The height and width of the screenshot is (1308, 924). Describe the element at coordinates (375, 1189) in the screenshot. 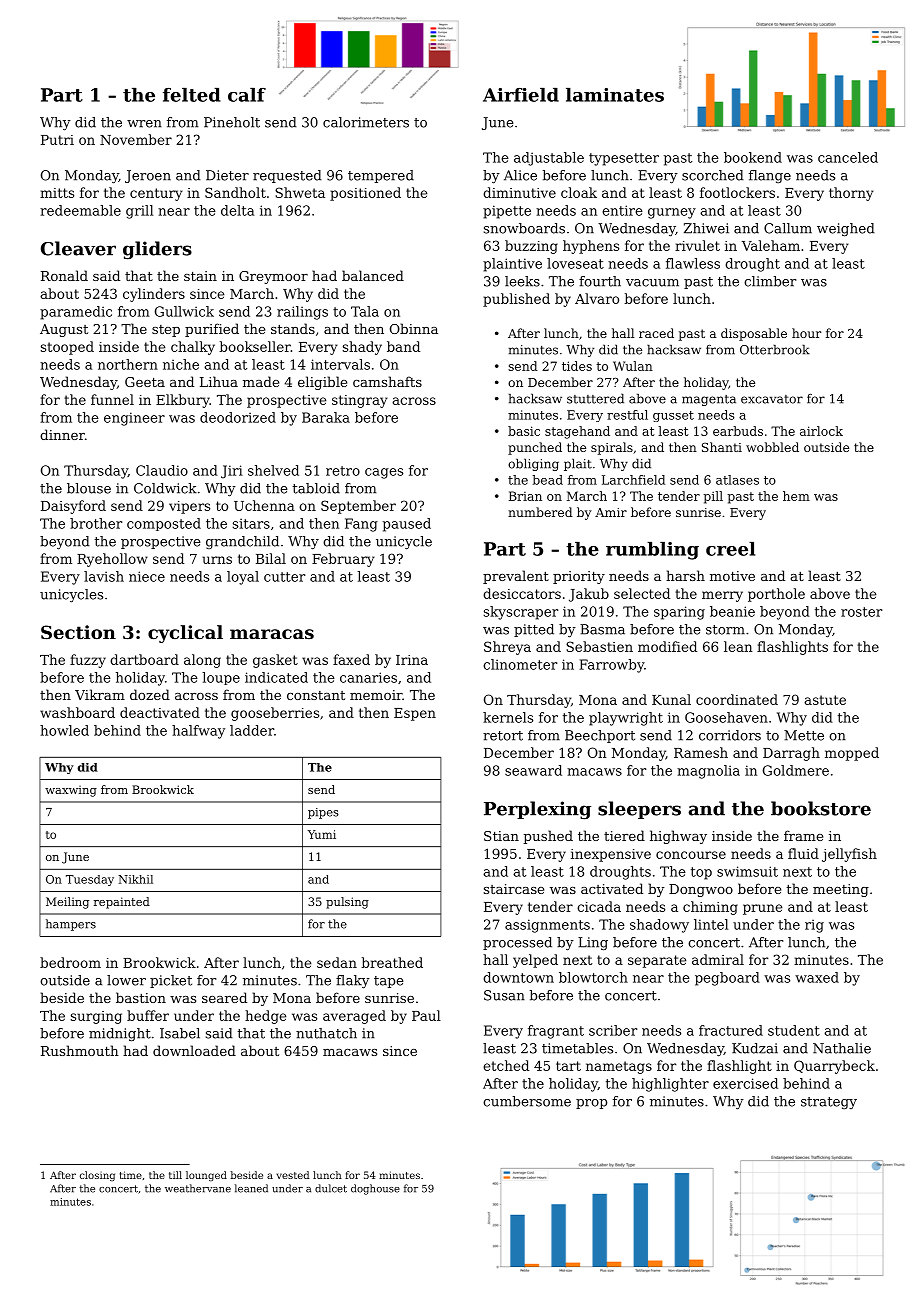

I see `doghouse` at that location.
